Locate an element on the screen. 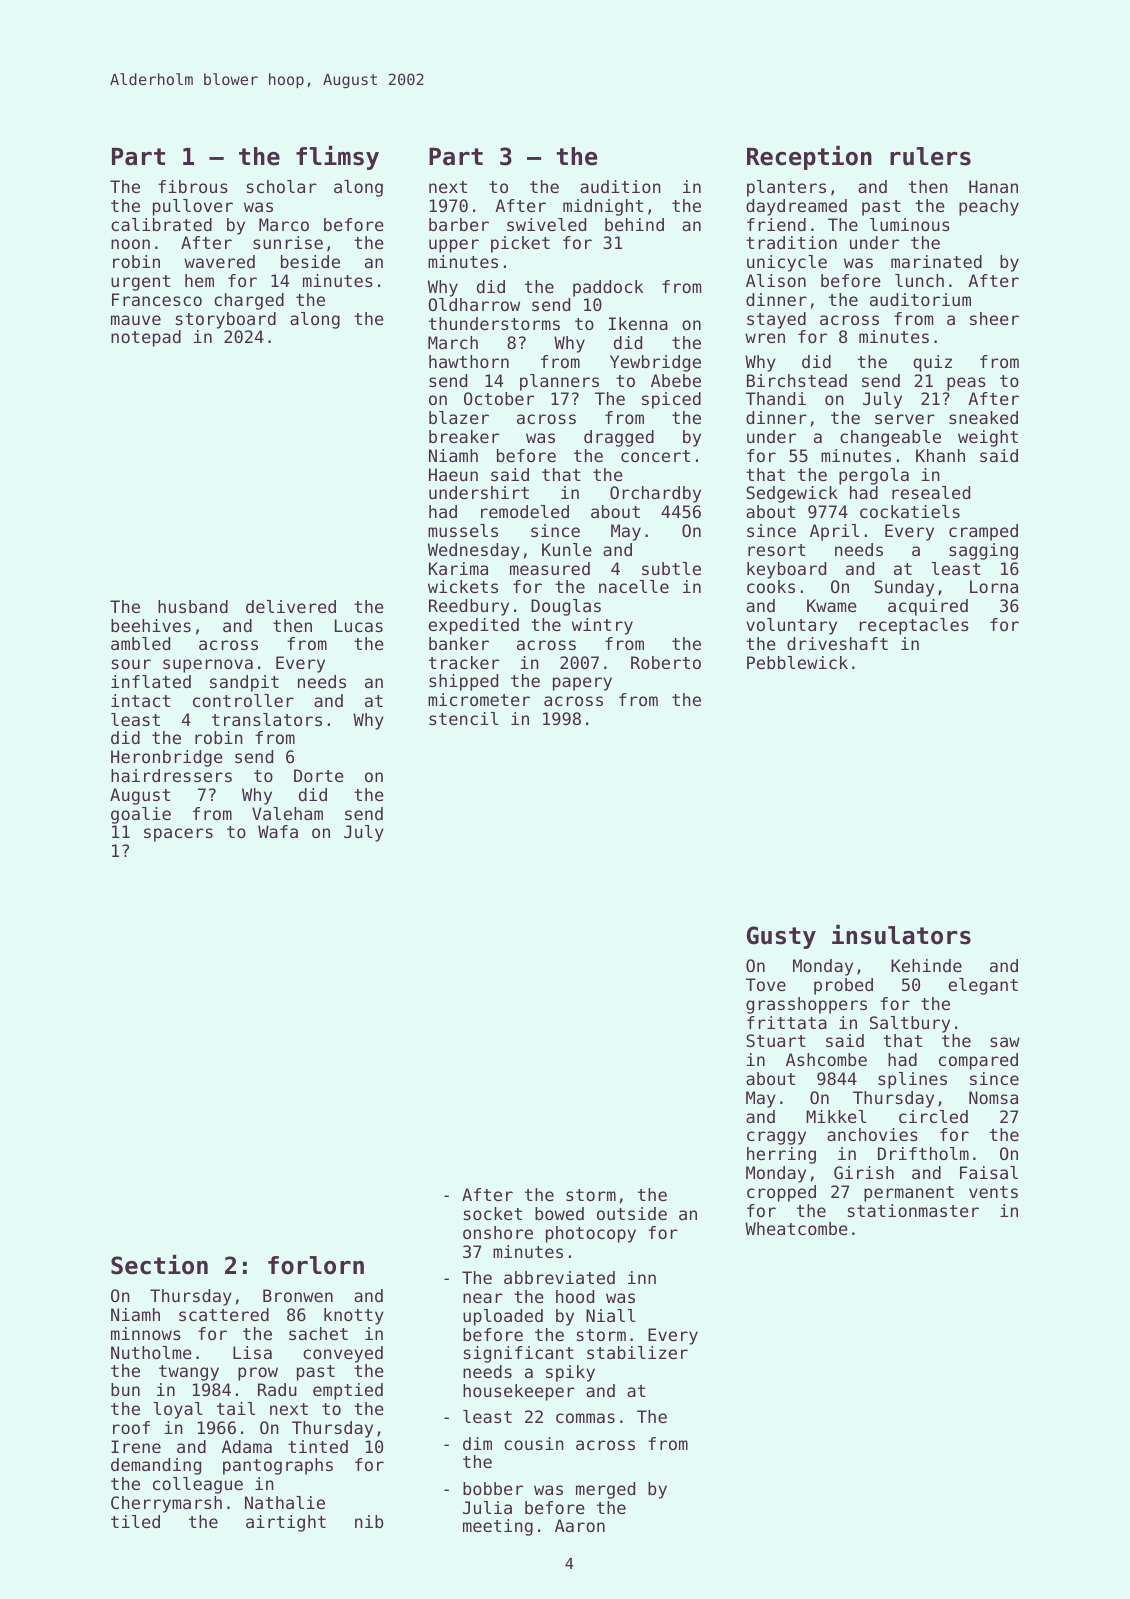 Image resolution: width=1130 pixels, height=1599 pixels. Sedgewick is located at coordinates (792, 494).
